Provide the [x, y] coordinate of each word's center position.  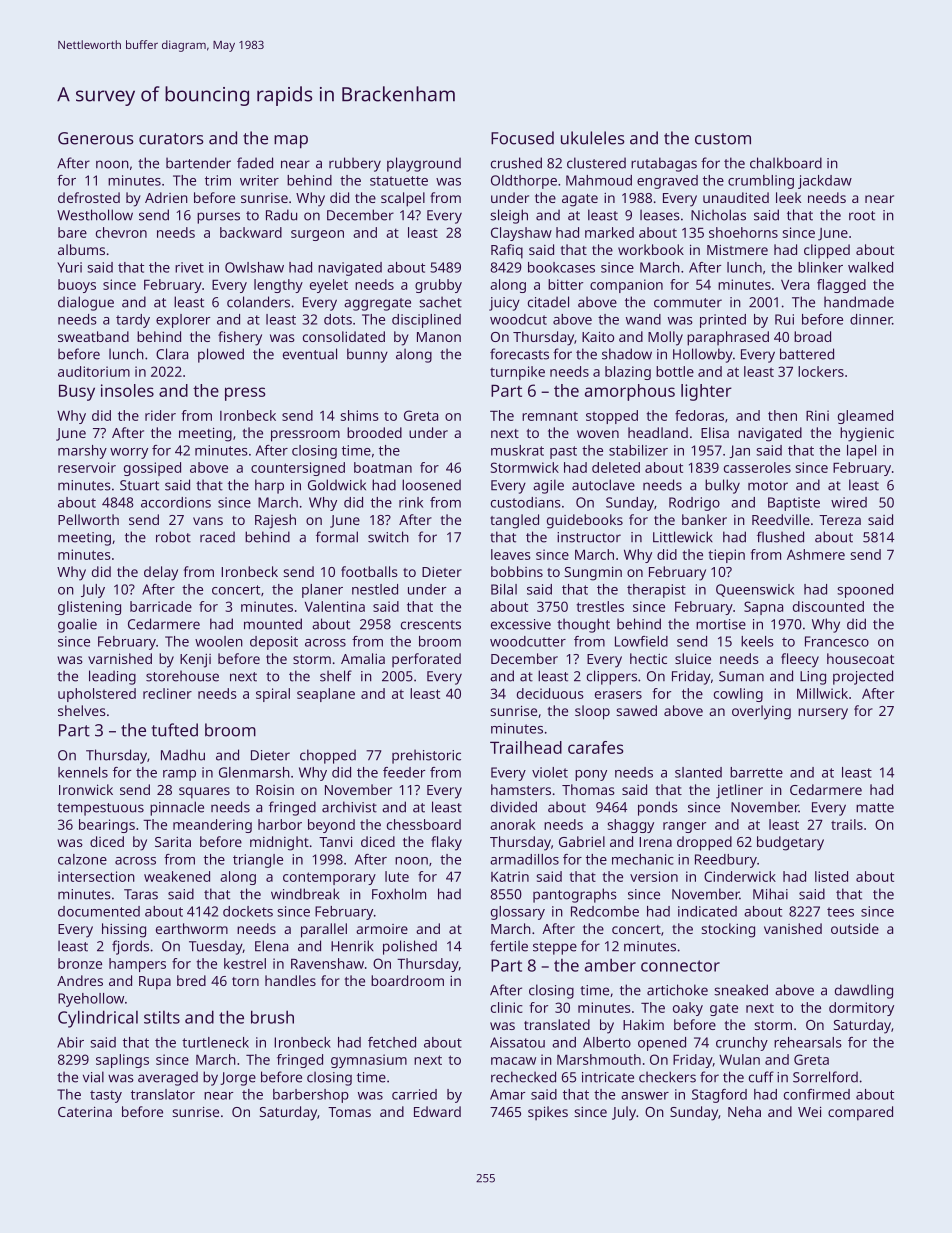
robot [173, 537]
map [291, 142]
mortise [721, 624]
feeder [404, 772]
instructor [589, 537]
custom [723, 139]
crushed [516, 163]
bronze [80, 963]
